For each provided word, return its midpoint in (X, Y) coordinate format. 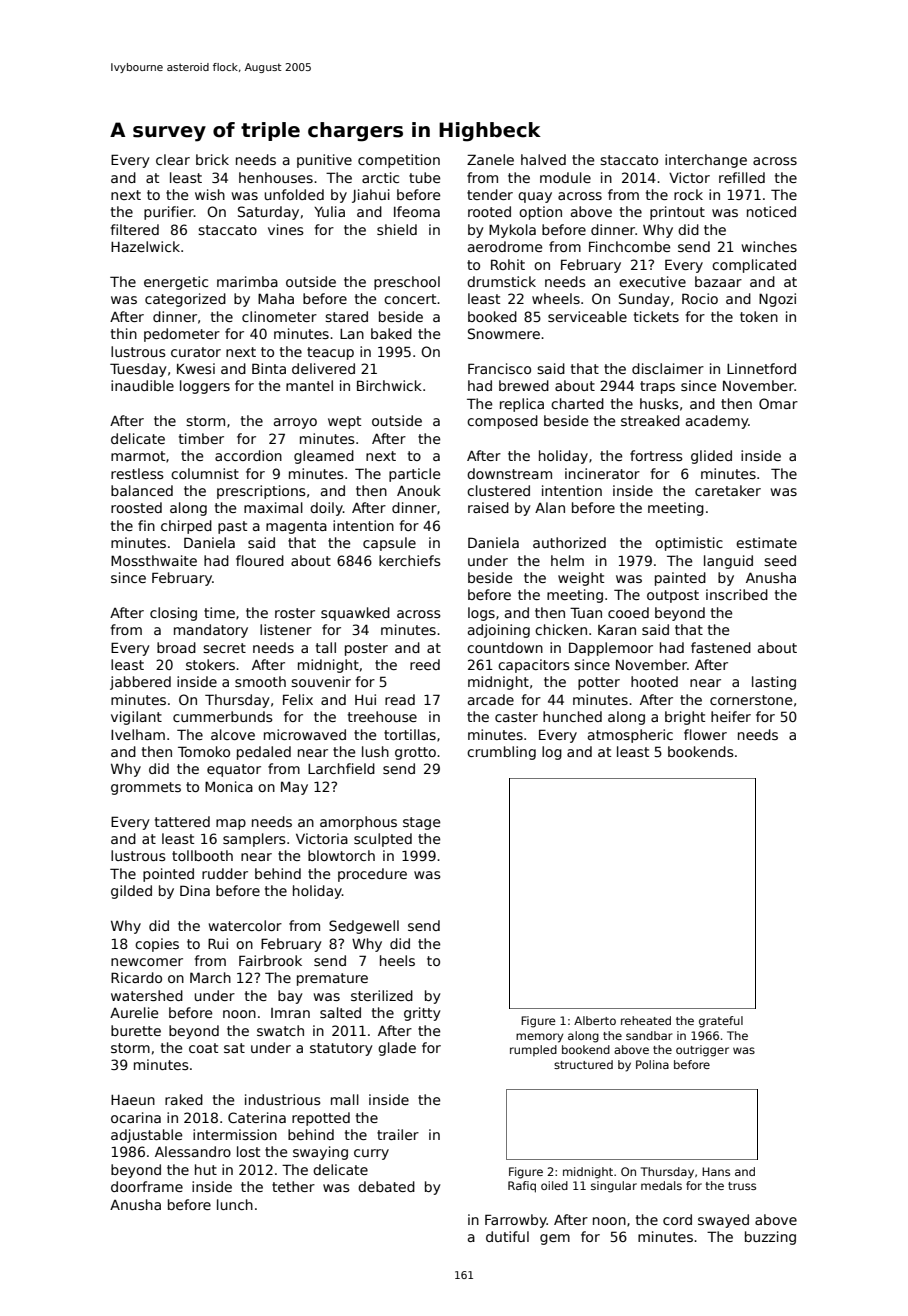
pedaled (264, 753)
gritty (422, 1014)
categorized (185, 300)
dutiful (507, 1236)
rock (688, 194)
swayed (723, 1221)
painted (680, 579)
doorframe (147, 1186)
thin (124, 333)
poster (366, 649)
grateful (721, 1022)
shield (397, 229)
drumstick (501, 281)
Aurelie (134, 1012)
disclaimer (668, 368)
